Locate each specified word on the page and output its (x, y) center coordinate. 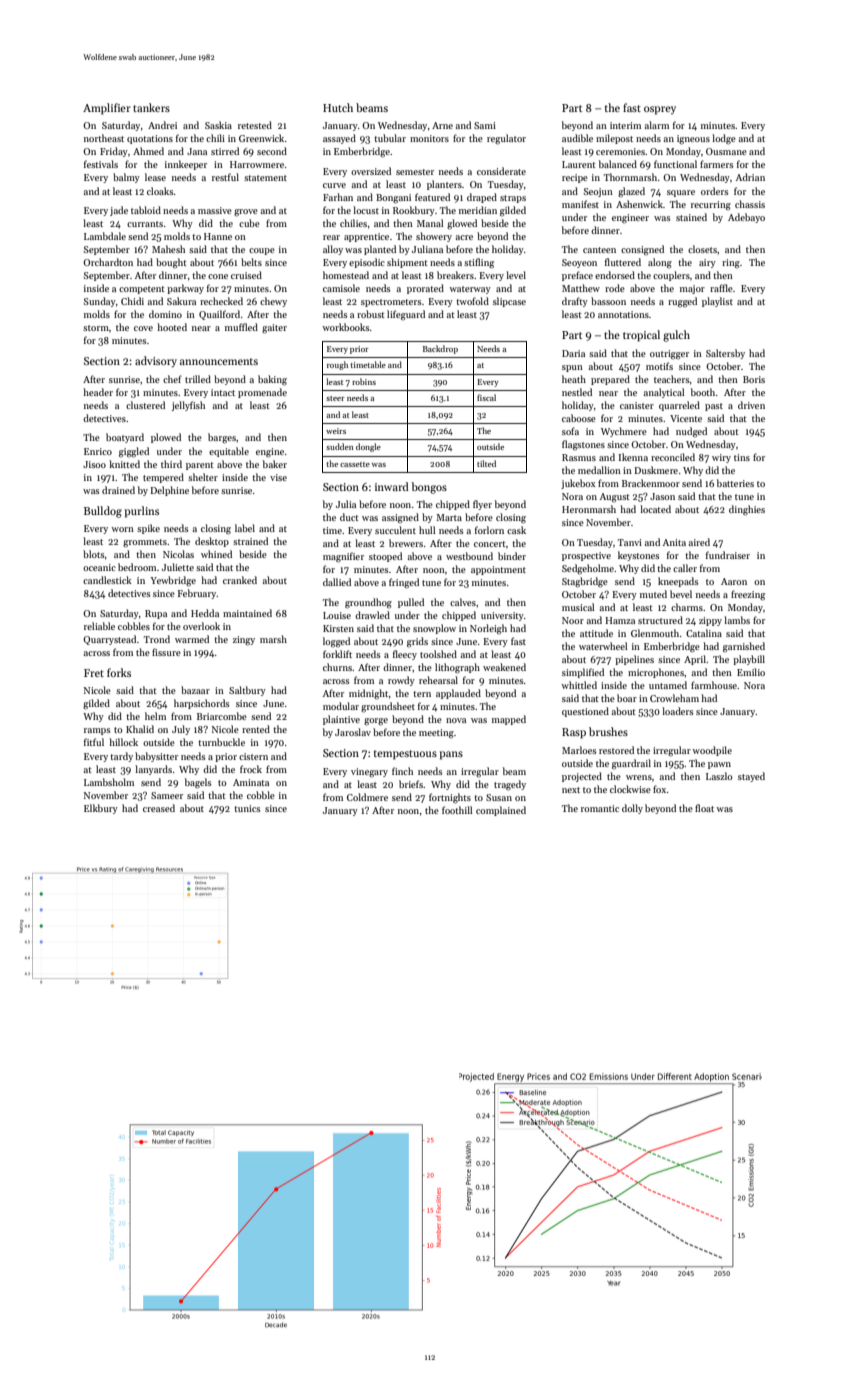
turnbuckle (221, 742)
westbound (469, 556)
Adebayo (746, 218)
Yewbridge (173, 581)
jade (119, 211)
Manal (430, 223)
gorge (376, 722)
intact (223, 392)
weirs (336, 431)
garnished (744, 647)
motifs (659, 366)
